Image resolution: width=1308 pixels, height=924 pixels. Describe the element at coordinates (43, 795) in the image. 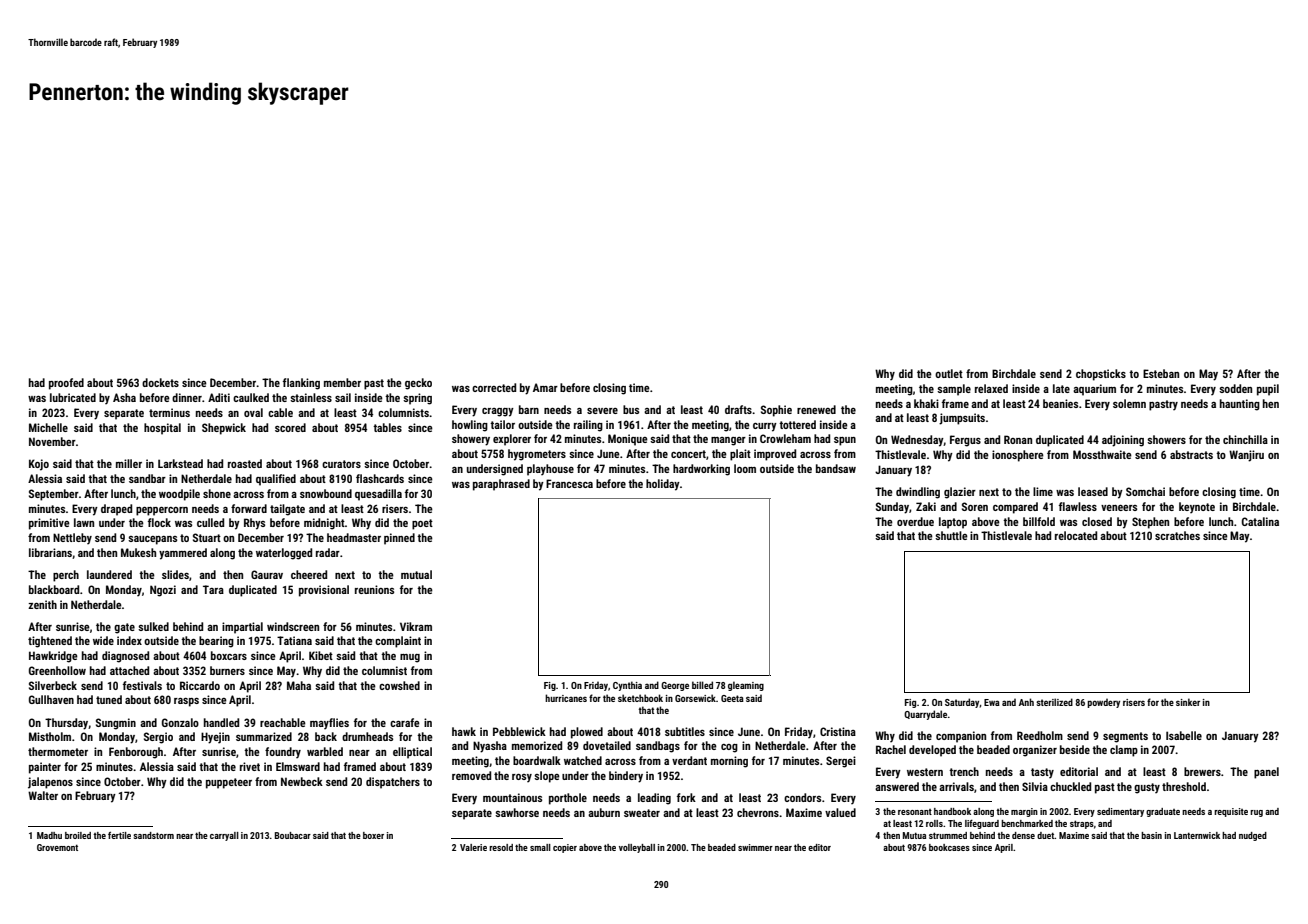

I see `Walter` at that location.
